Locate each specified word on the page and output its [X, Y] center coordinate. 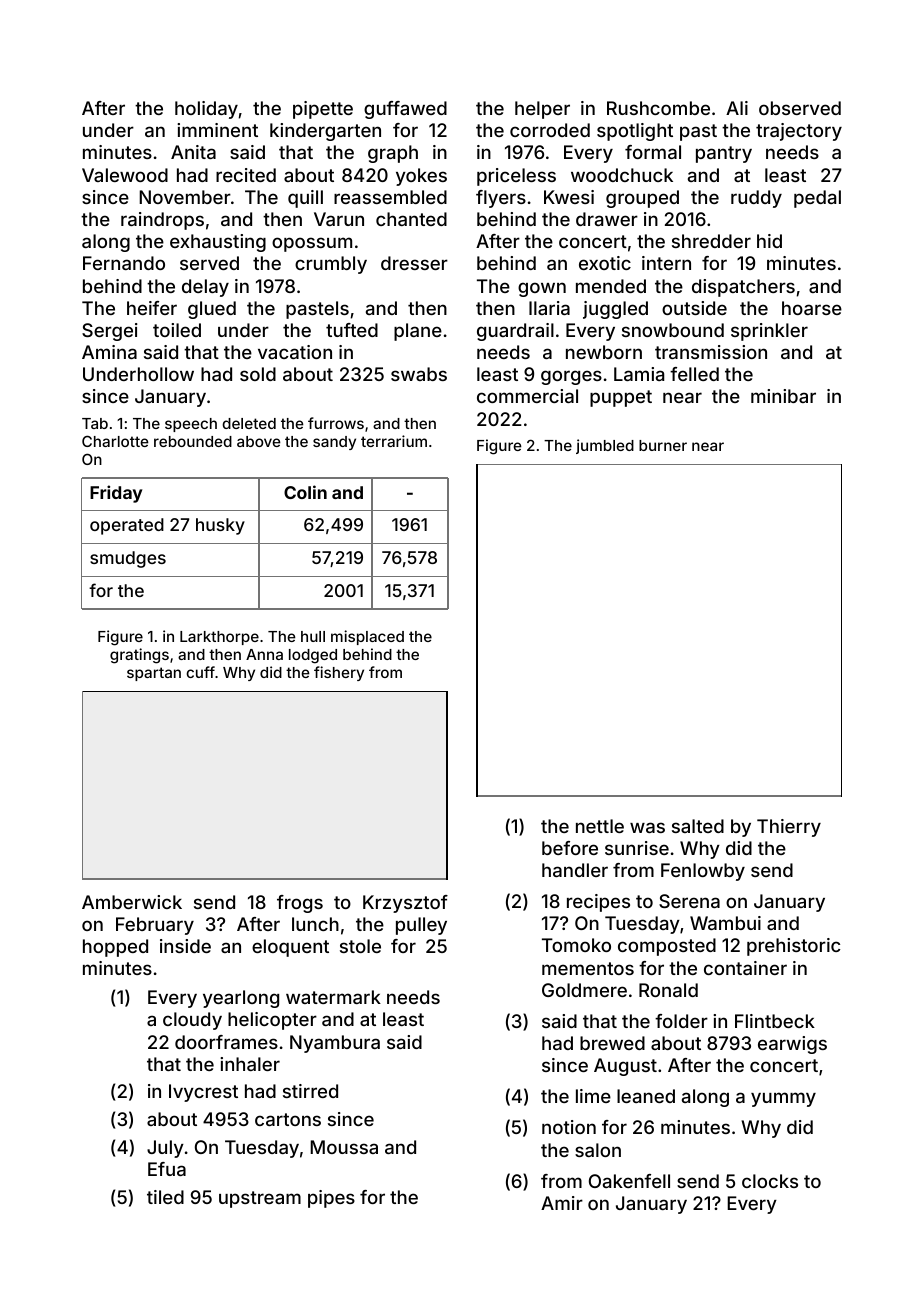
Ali [737, 108]
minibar [783, 396]
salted [698, 826]
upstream [260, 1199]
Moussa [344, 1147]
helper [542, 110]
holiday [206, 110]
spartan [154, 674]
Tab [95, 423]
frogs [300, 904]
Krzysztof [405, 904]
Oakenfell [629, 1181]
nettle [600, 826]
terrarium [394, 441]
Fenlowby [703, 872]
